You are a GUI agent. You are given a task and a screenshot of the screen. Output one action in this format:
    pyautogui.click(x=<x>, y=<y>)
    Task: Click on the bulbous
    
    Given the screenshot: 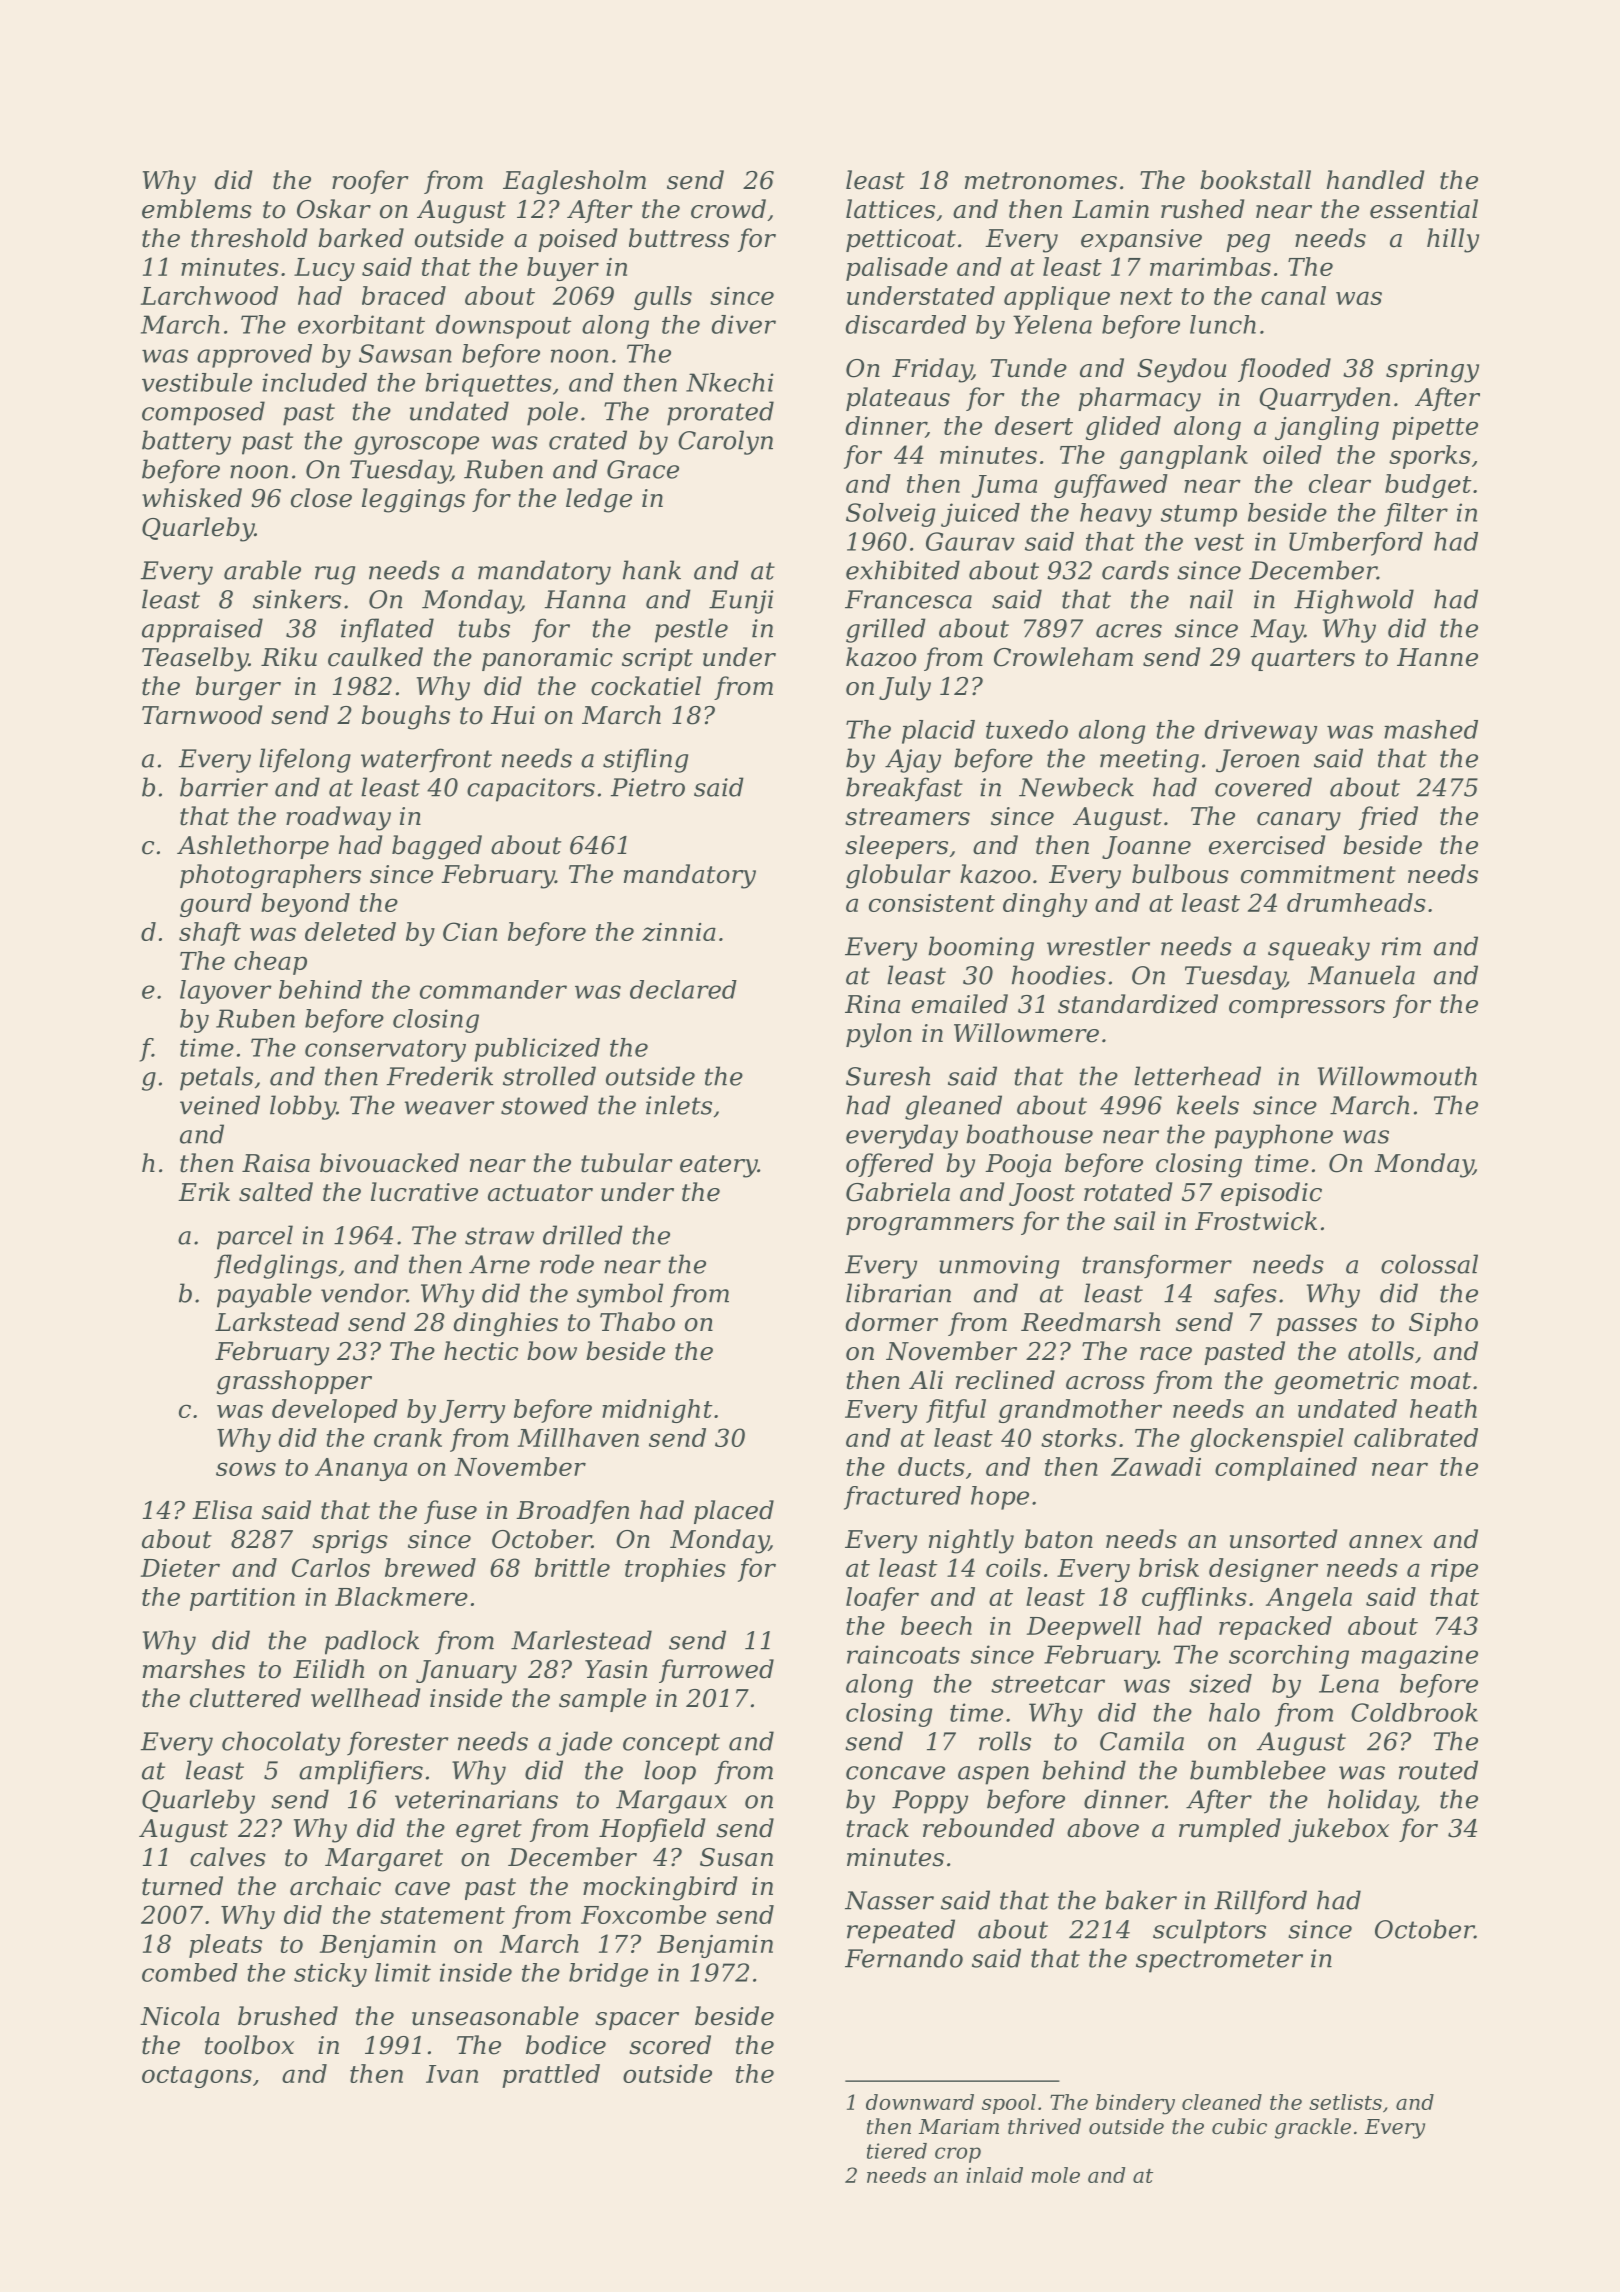 What is the action you would take?
    pyautogui.click(x=1180, y=874)
